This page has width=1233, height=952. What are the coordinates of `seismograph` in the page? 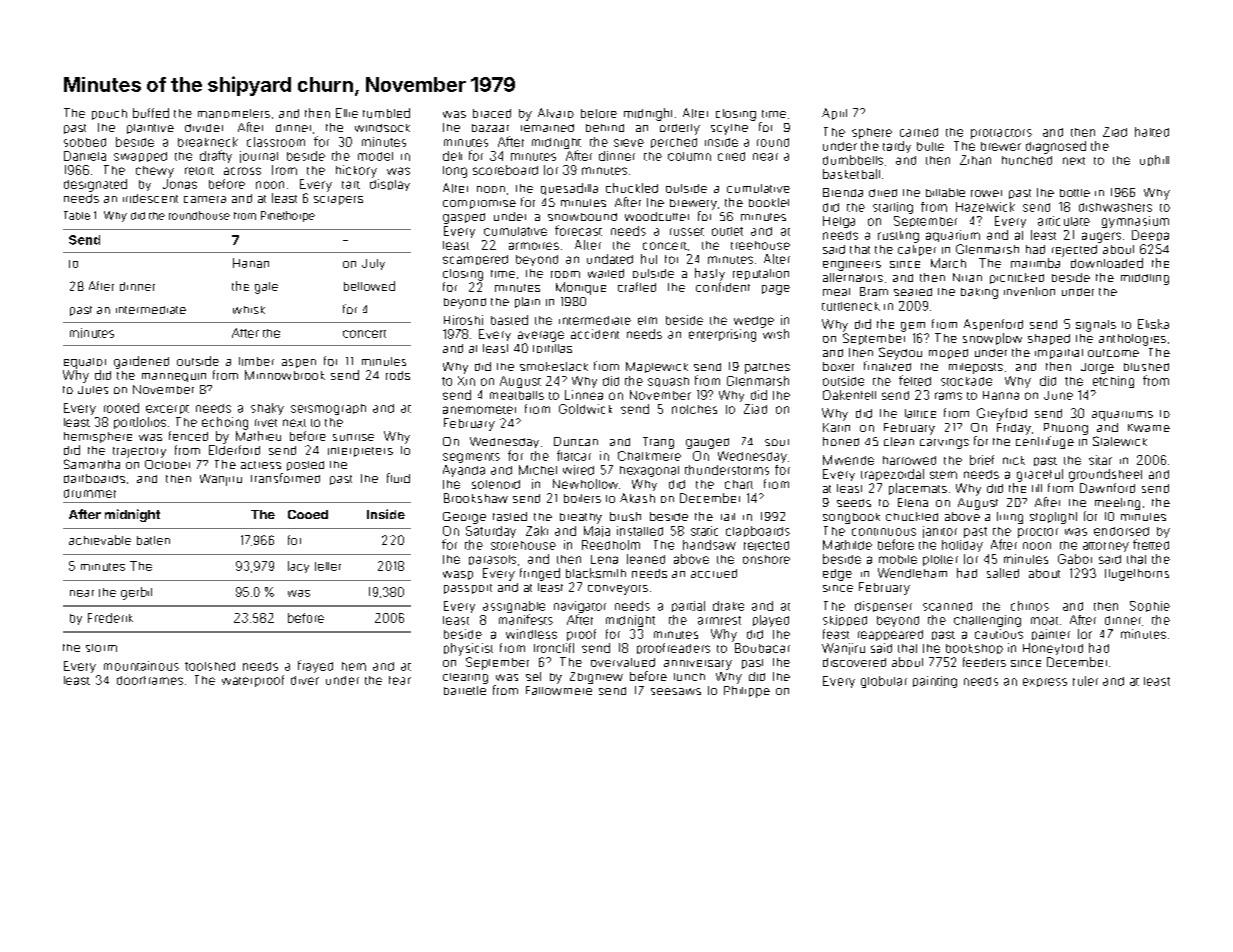 It's located at (328, 409).
